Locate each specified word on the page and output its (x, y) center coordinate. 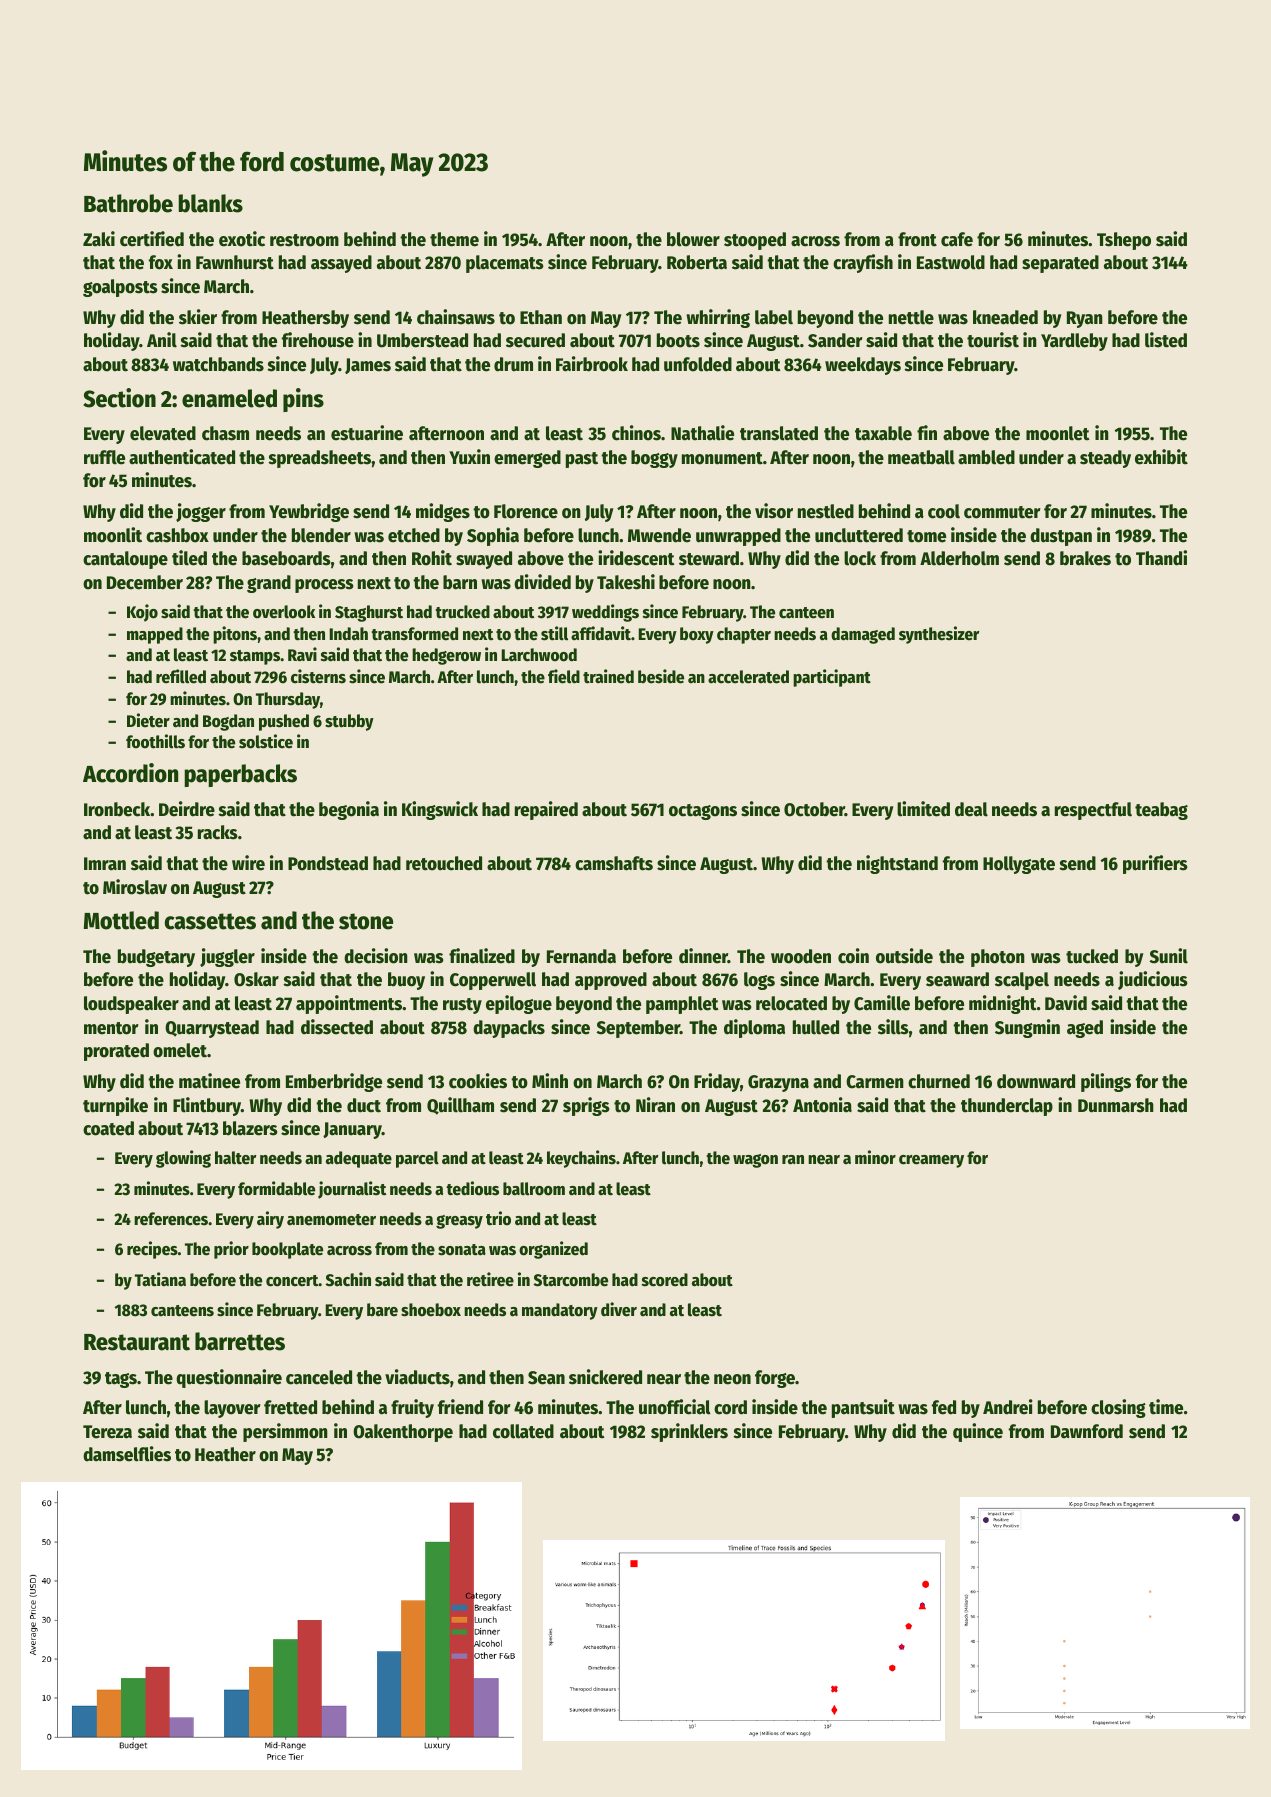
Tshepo (1124, 241)
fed (944, 1407)
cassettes (210, 921)
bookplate (287, 1250)
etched (414, 535)
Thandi (1161, 558)
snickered (605, 1377)
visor (774, 511)
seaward (957, 979)
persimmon (285, 1432)
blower (693, 239)
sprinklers (689, 1432)
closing (1118, 1408)
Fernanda (581, 956)
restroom (304, 240)
